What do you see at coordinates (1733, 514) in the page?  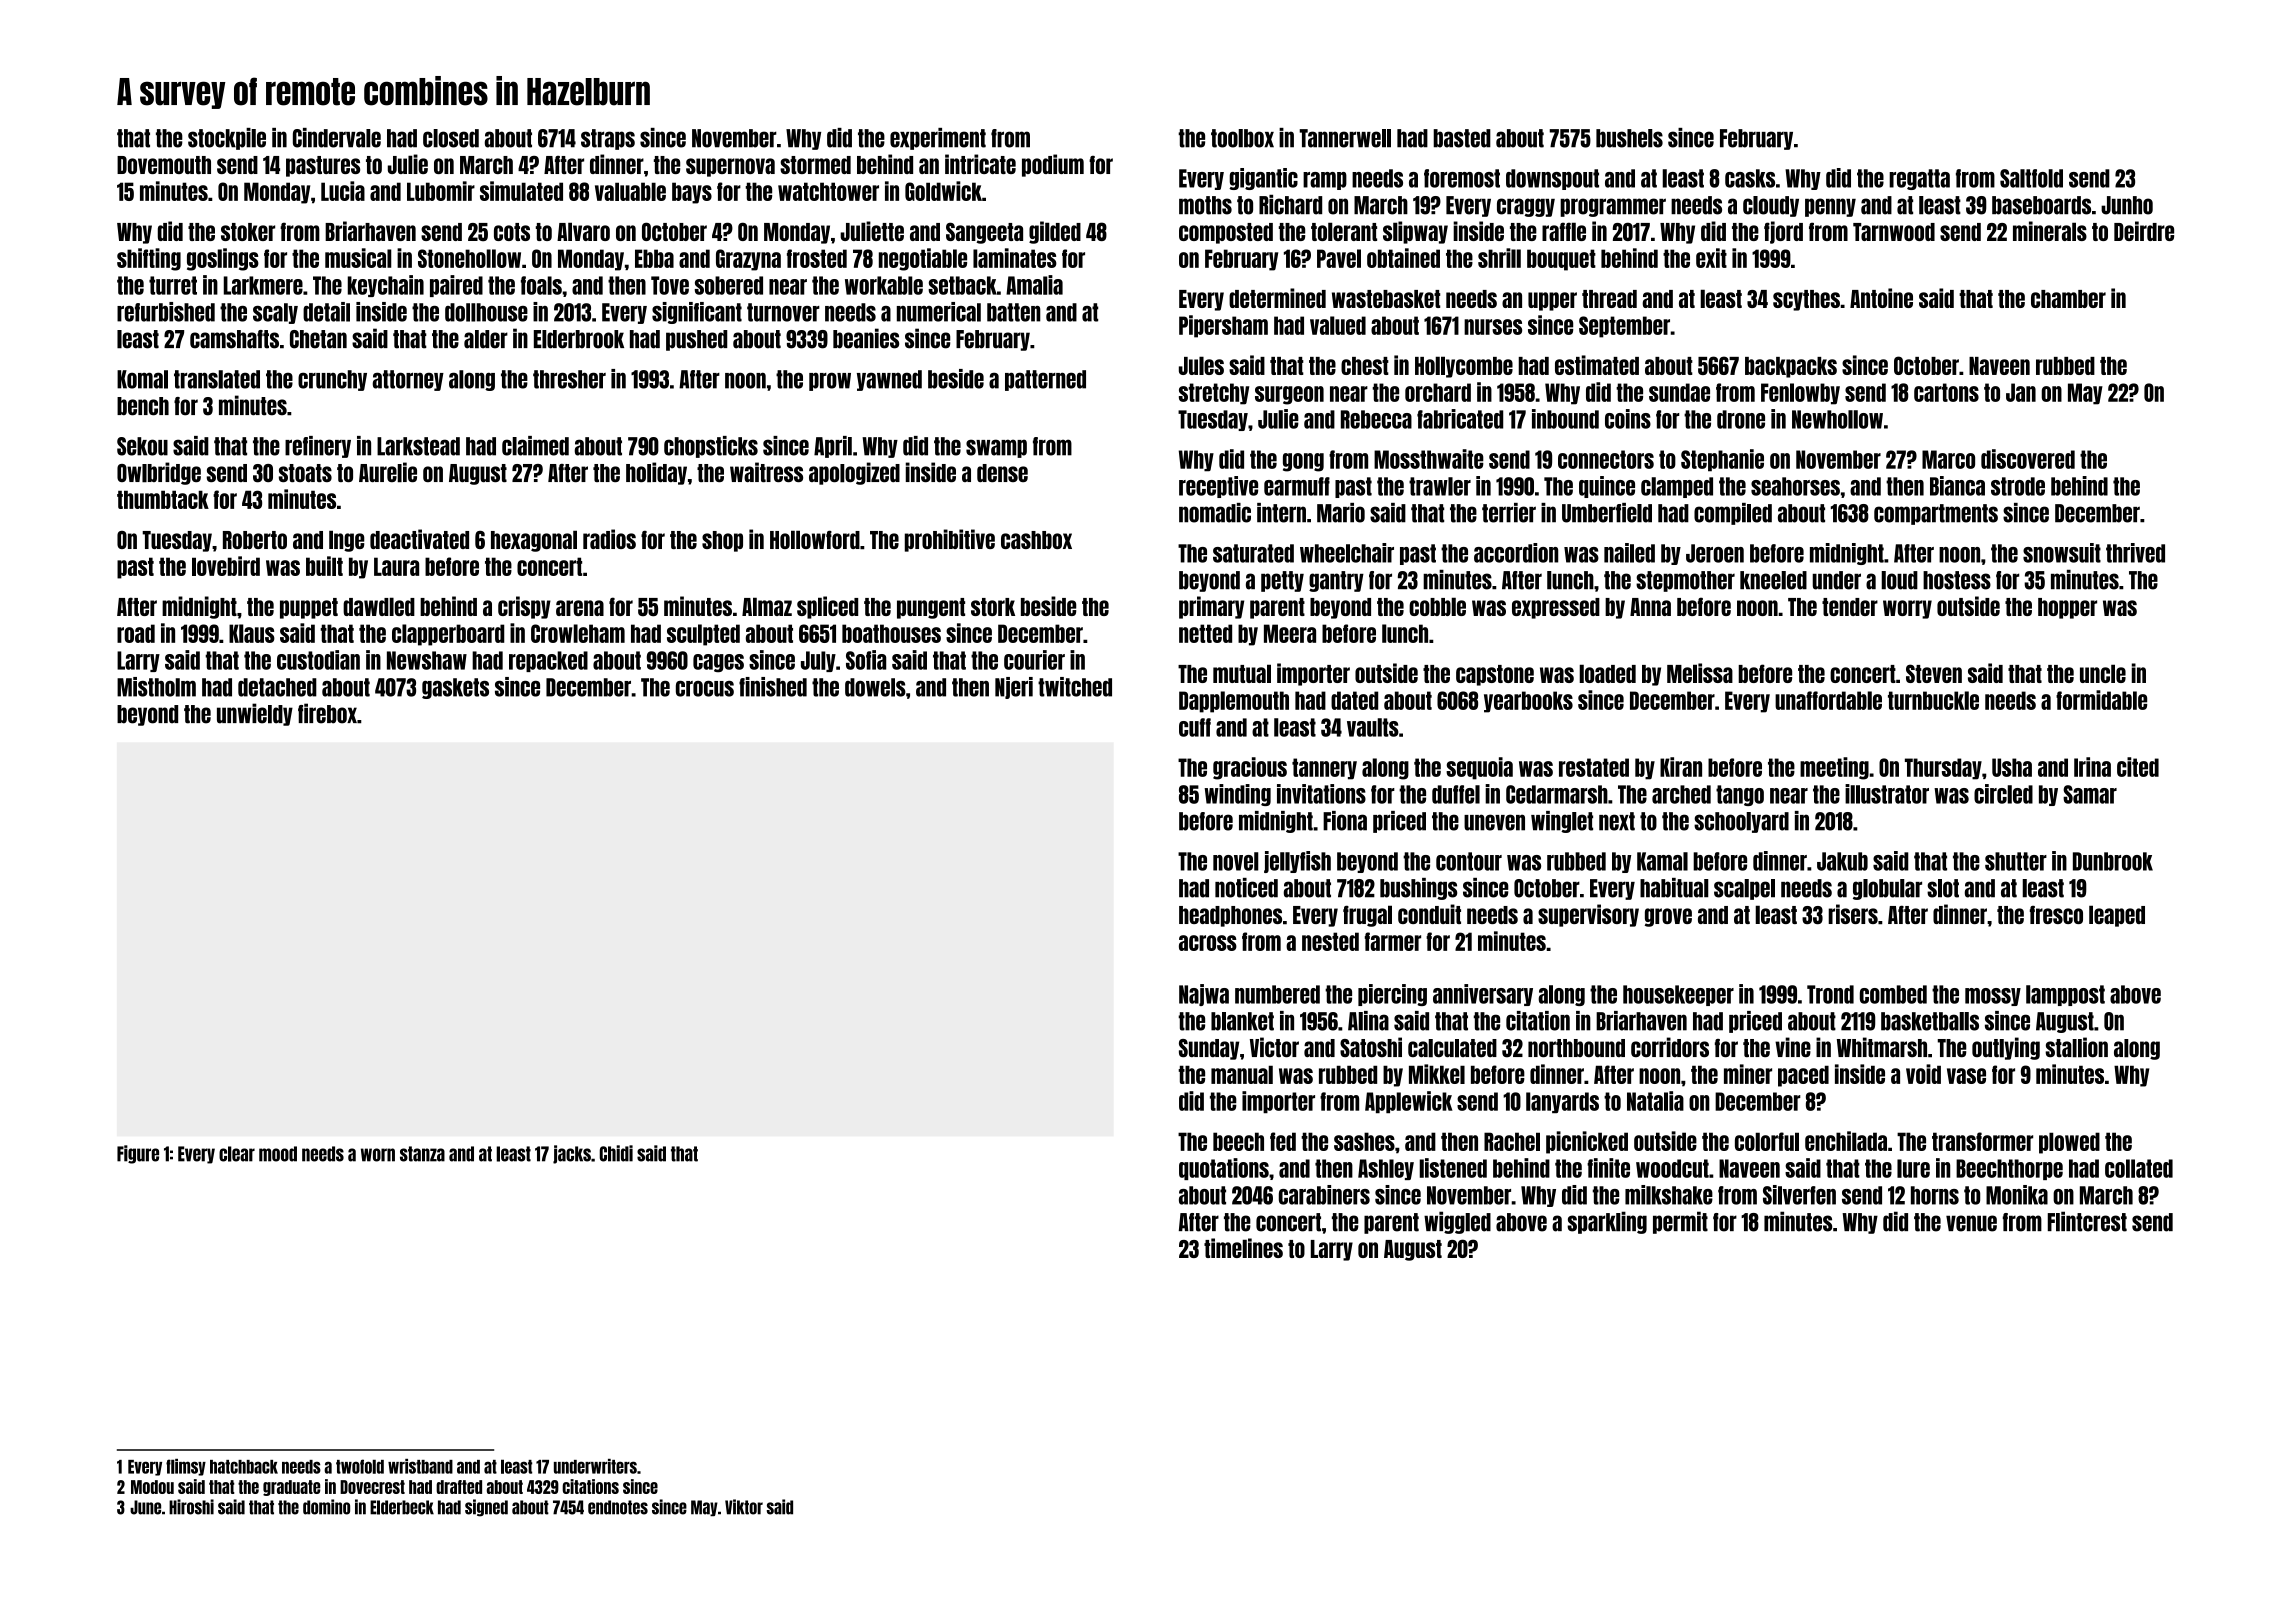 I see `compiled` at bounding box center [1733, 514].
